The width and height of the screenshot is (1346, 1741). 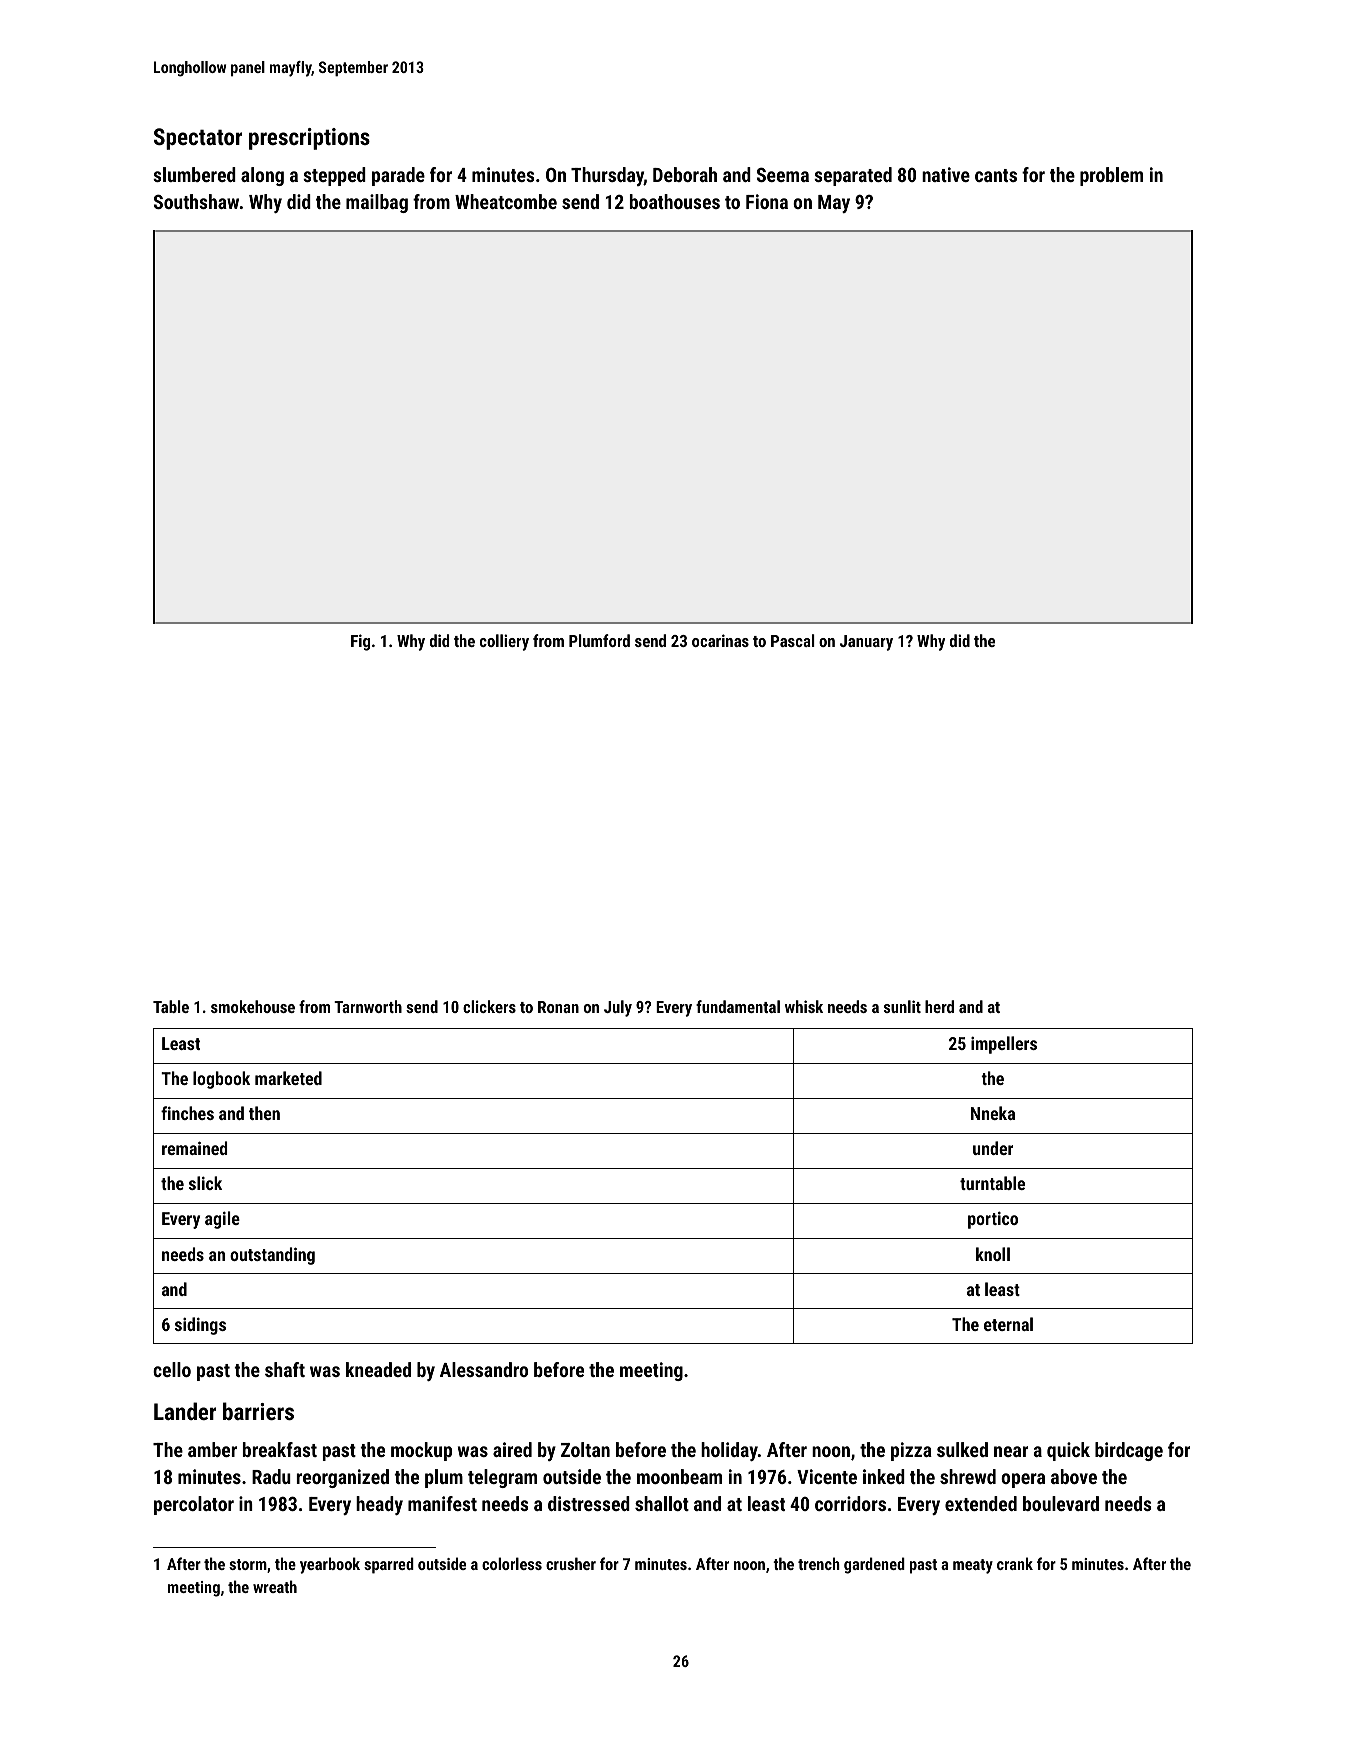 What do you see at coordinates (198, 139) in the screenshot?
I see `Spectator` at bounding box center [198, 139].
